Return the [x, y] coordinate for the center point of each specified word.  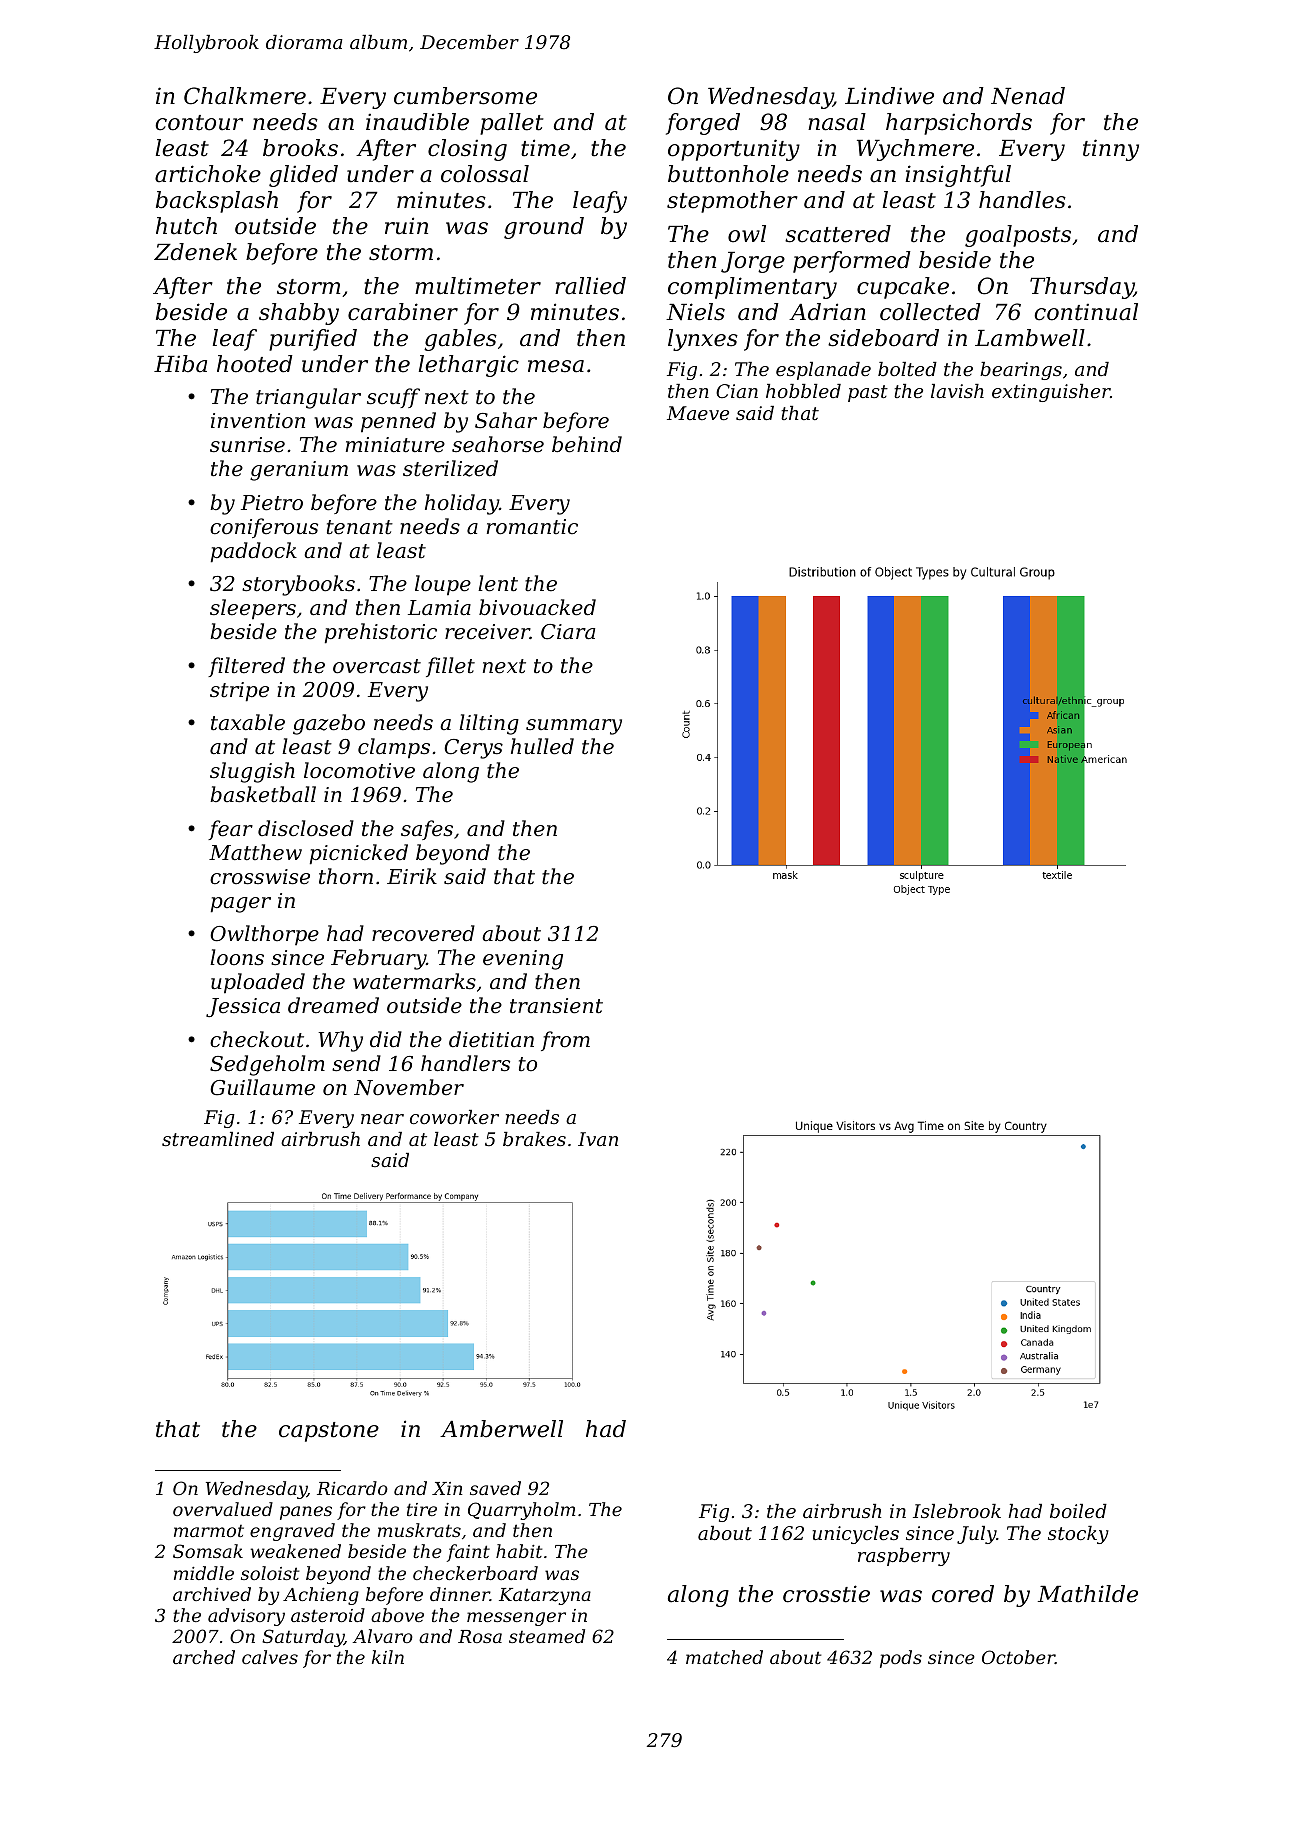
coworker [454, 1117]
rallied [590, 286]
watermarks [414, 981]
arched [204, 1657]
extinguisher [1051, 393]
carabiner [403, 312]
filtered [246, 667]
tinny [1111, 150]
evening [523, 960]
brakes [534, 1139]
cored [963, 1594]
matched [724, 1657]
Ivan [598, 1139]
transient [556, 1006]
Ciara [568, 632]
